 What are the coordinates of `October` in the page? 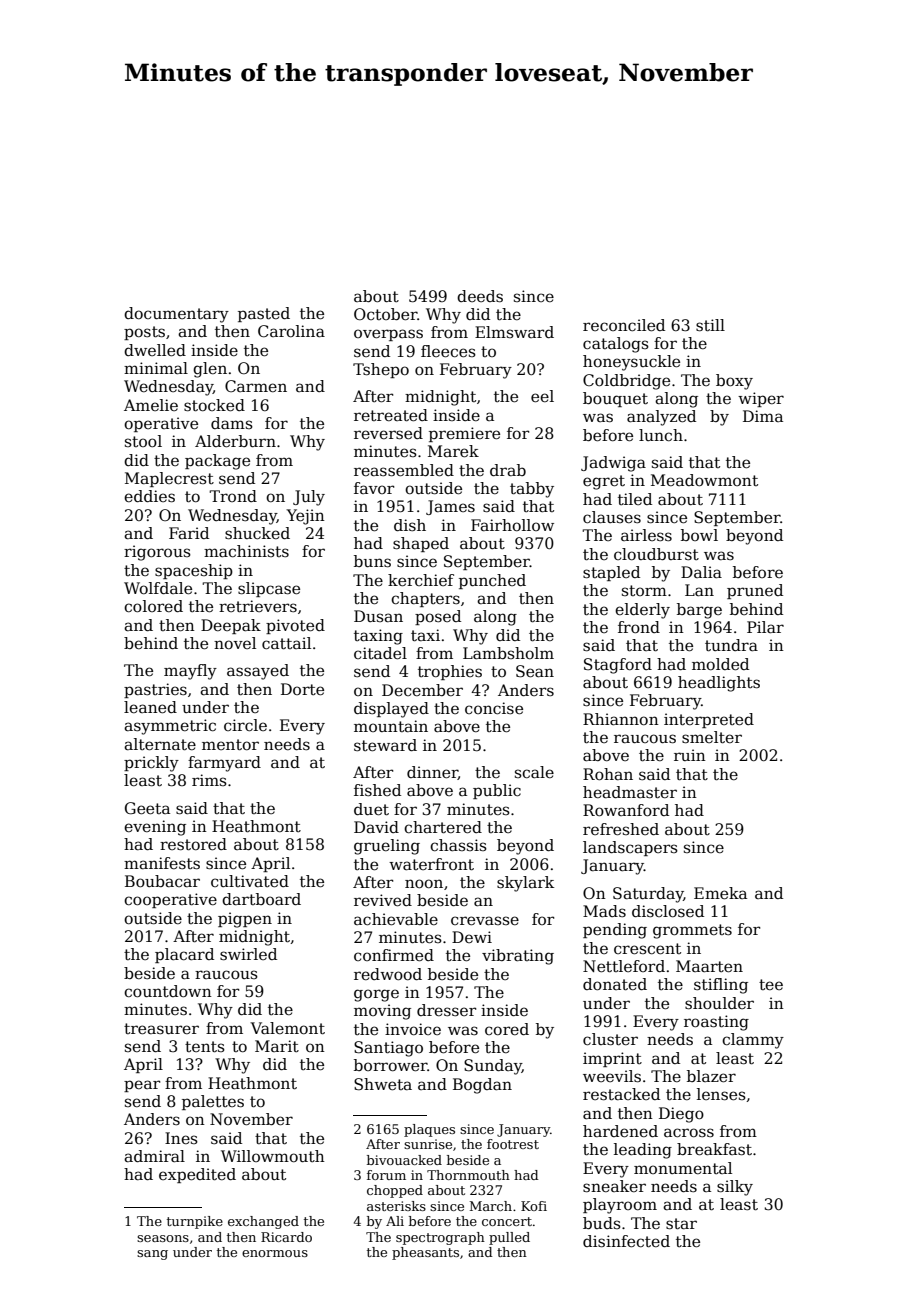 It's located at (386, 314).
